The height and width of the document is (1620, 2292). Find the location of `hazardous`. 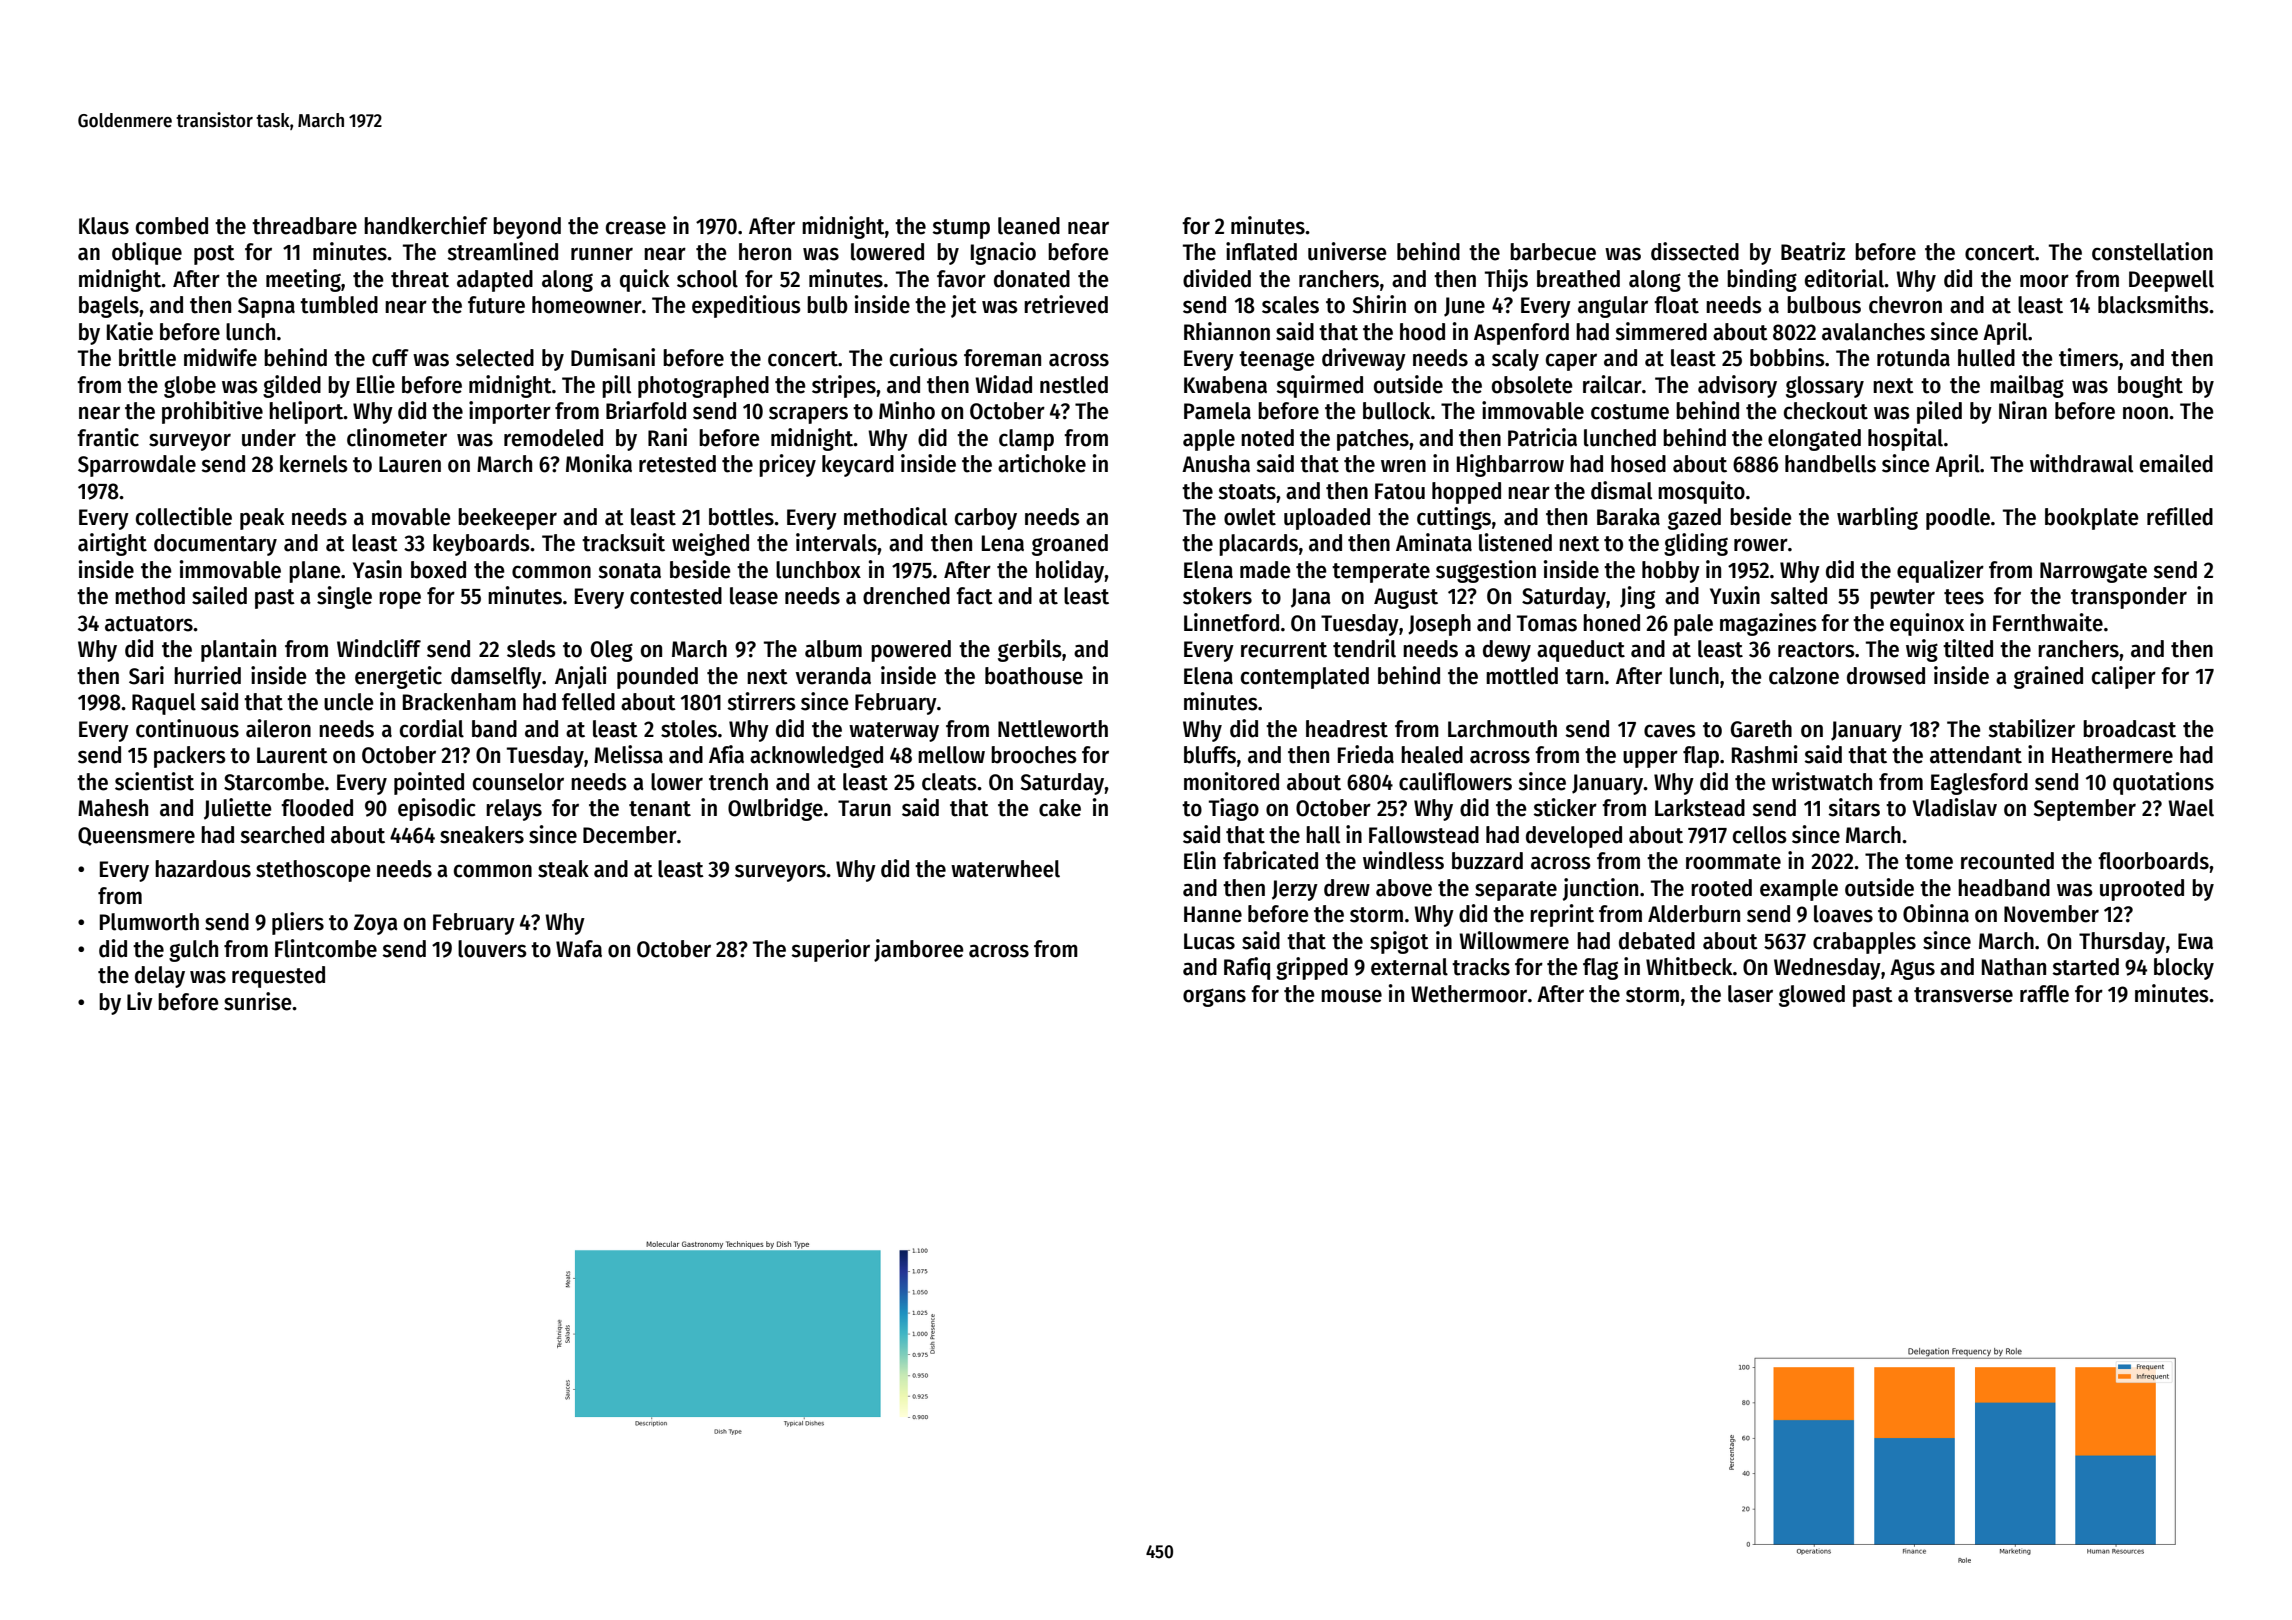

hazardous is located at coordinates (203, 869).
